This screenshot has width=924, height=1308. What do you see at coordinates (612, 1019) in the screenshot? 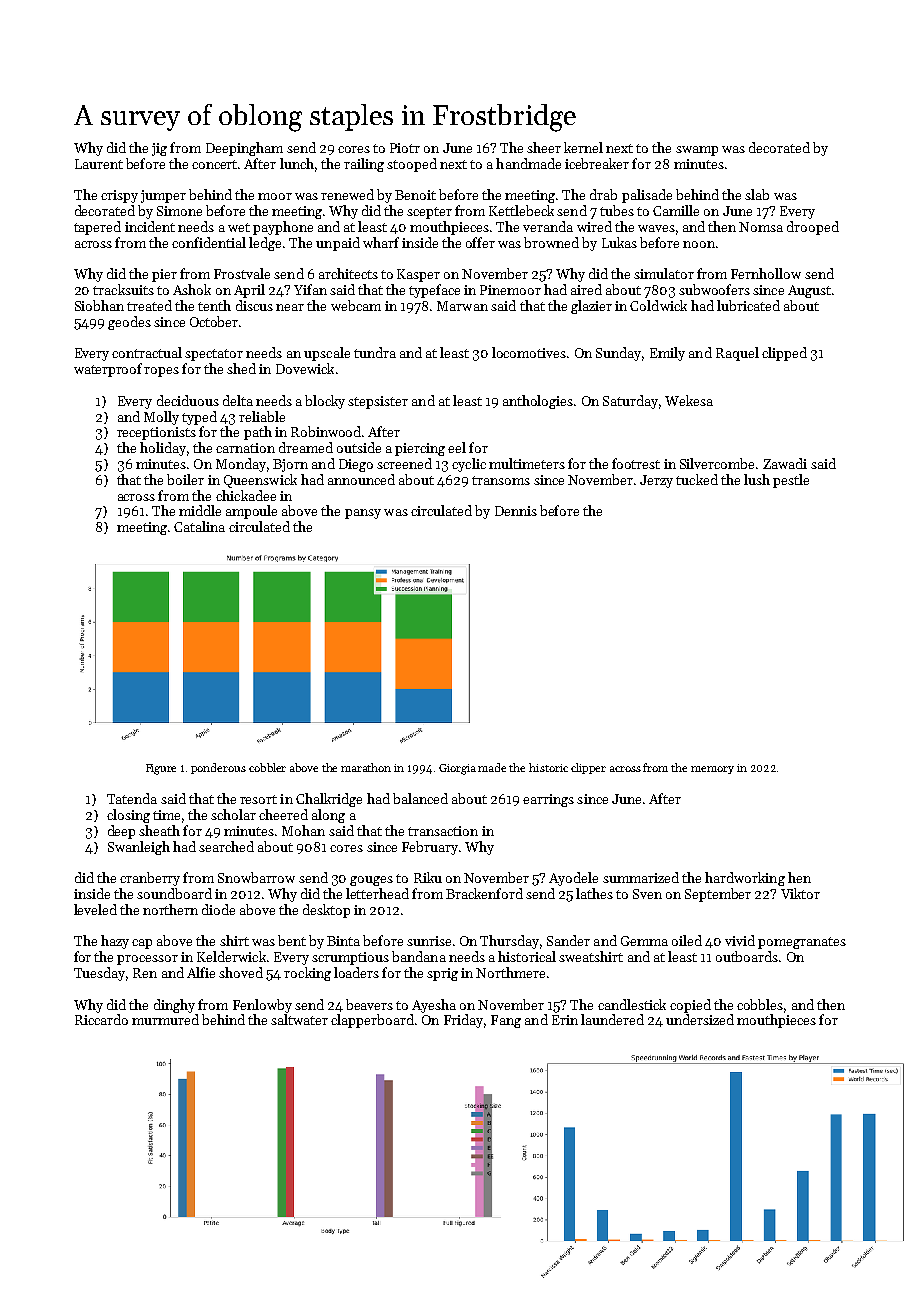
I see `laundered` at bounding box center [612, 1019].
